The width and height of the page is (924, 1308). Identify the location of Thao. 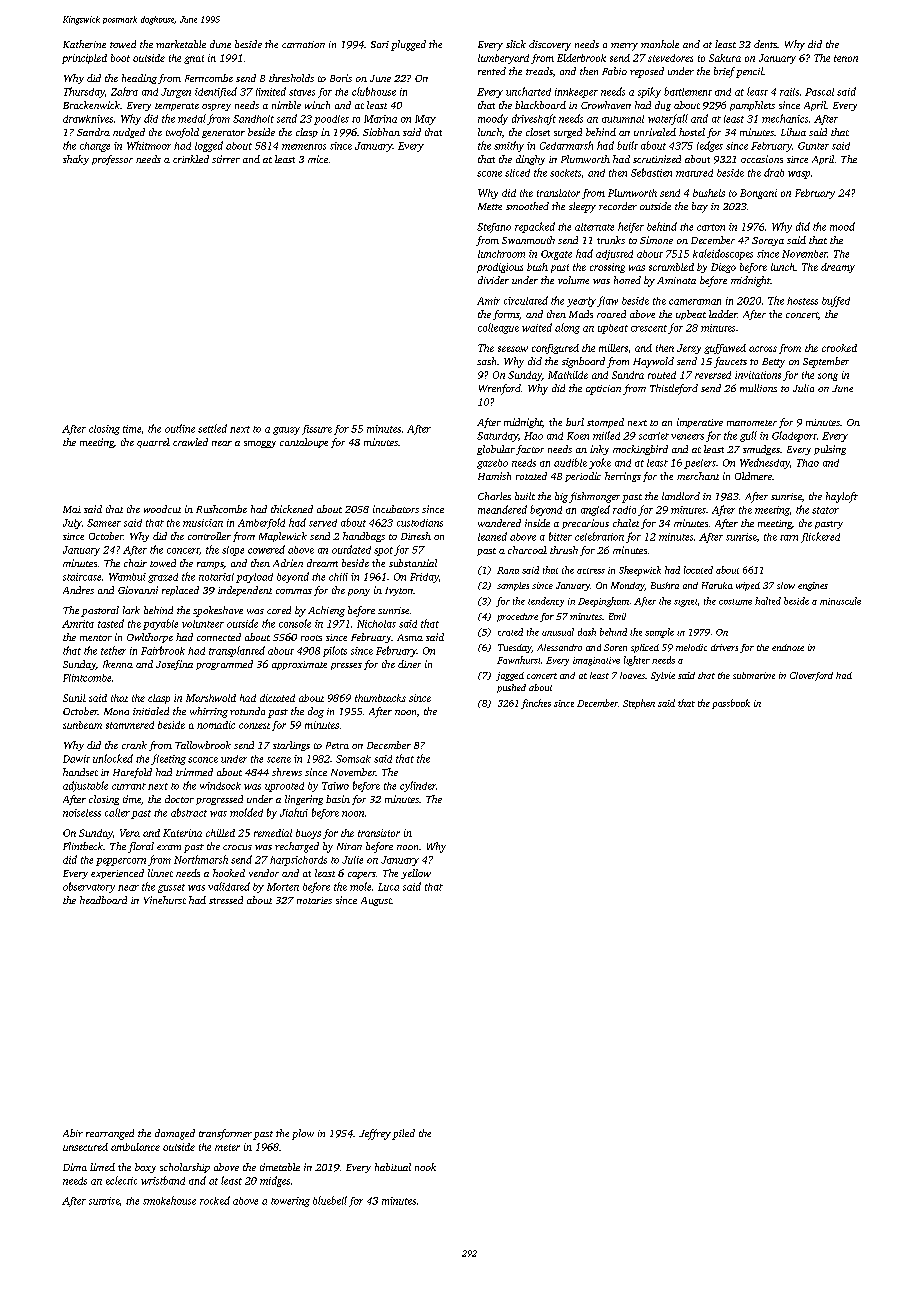
(808, 463).
